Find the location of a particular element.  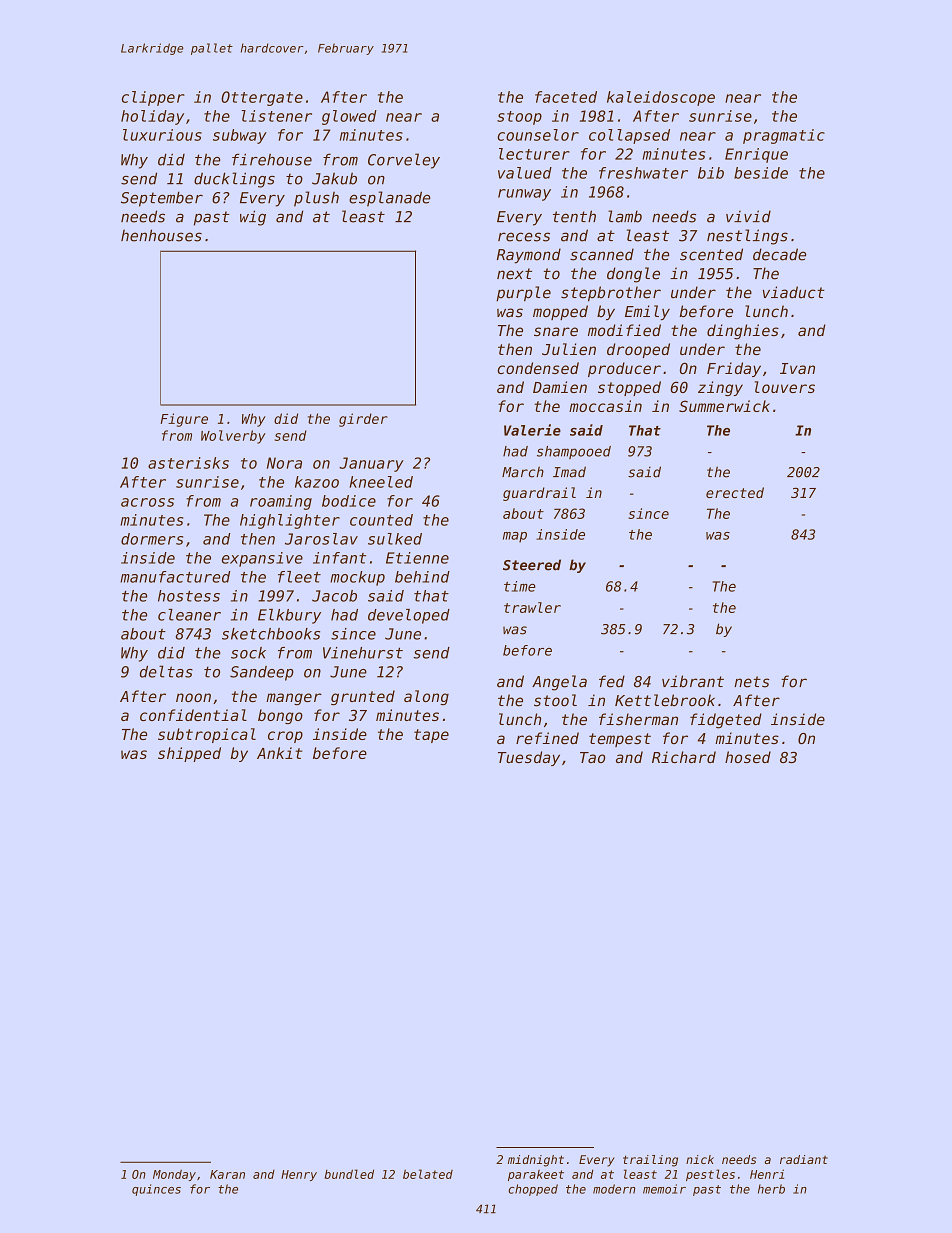

refined is located at coordinates (547, 738).
